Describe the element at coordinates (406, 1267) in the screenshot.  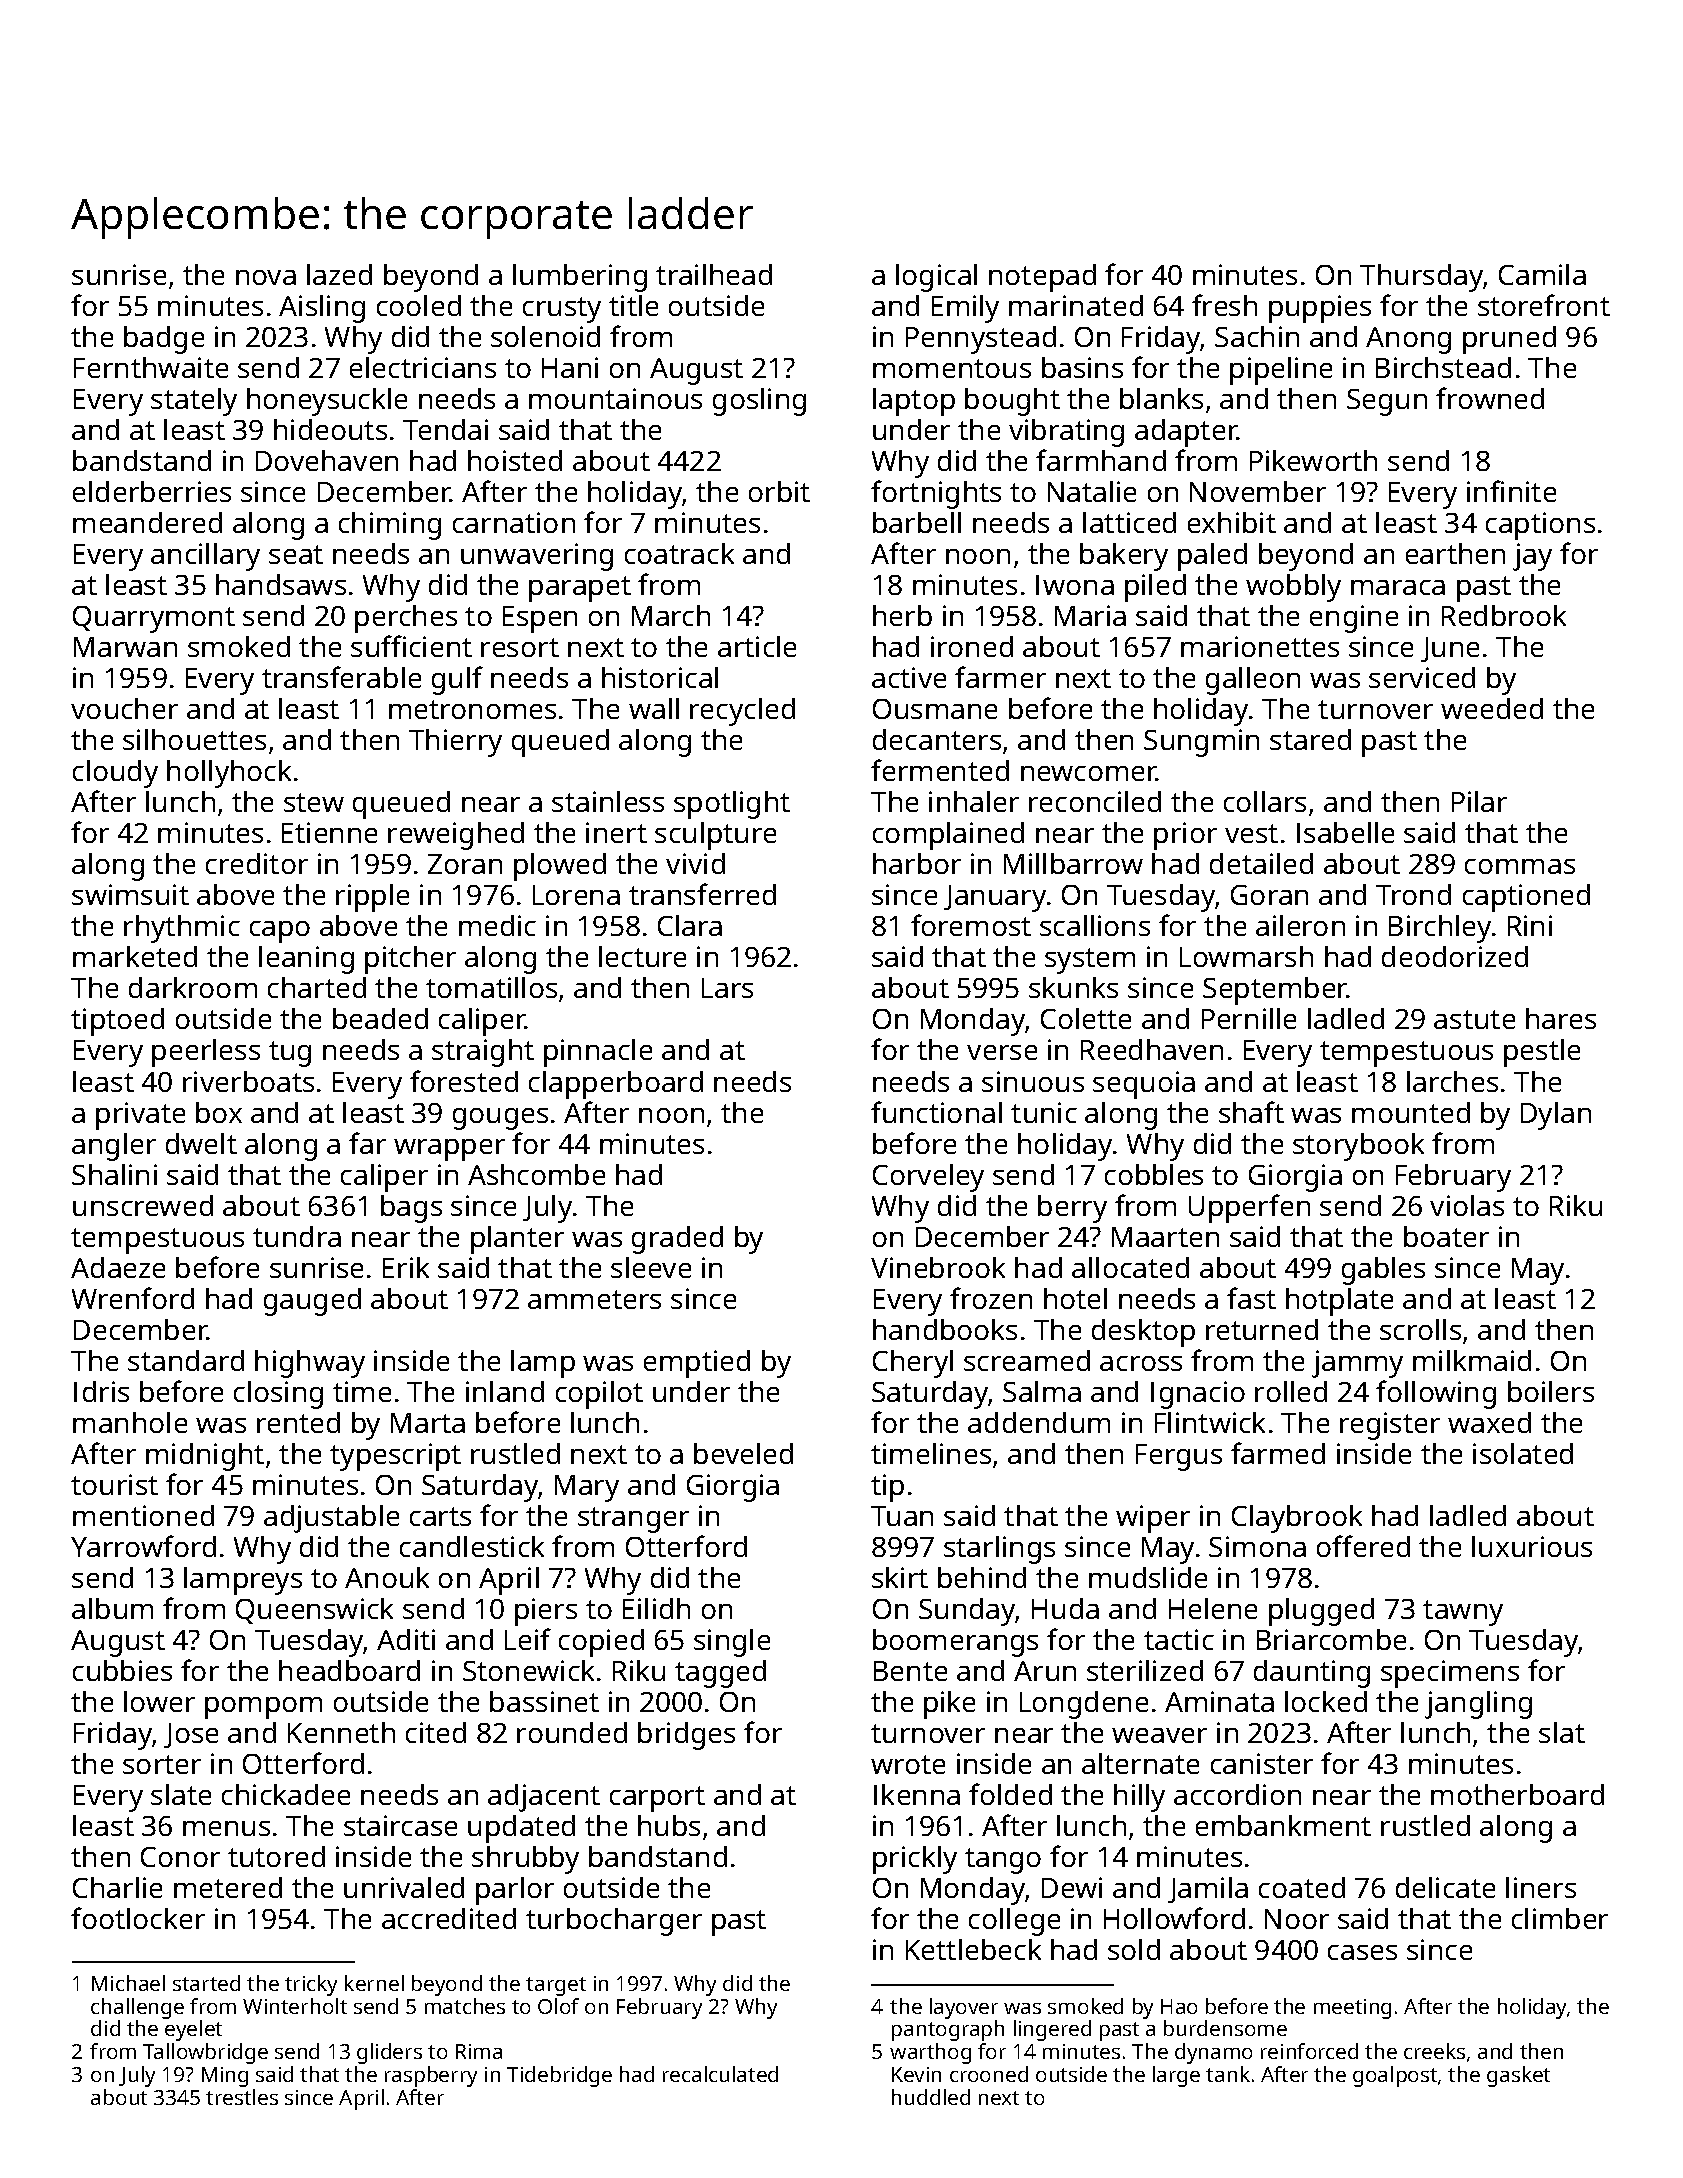
I see `Erik` at that location.
